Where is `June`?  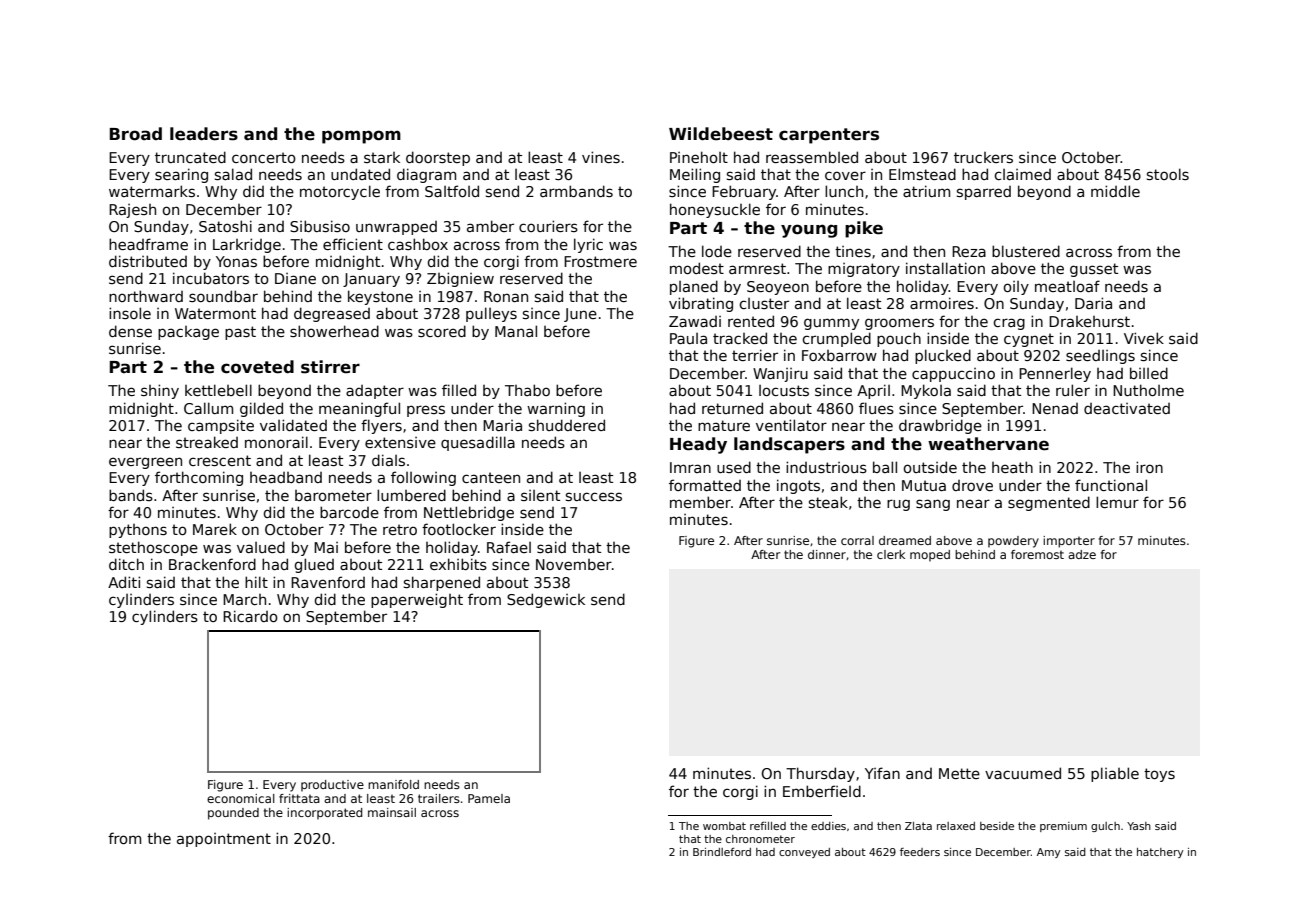 June is located at coordinates (580, 315).
